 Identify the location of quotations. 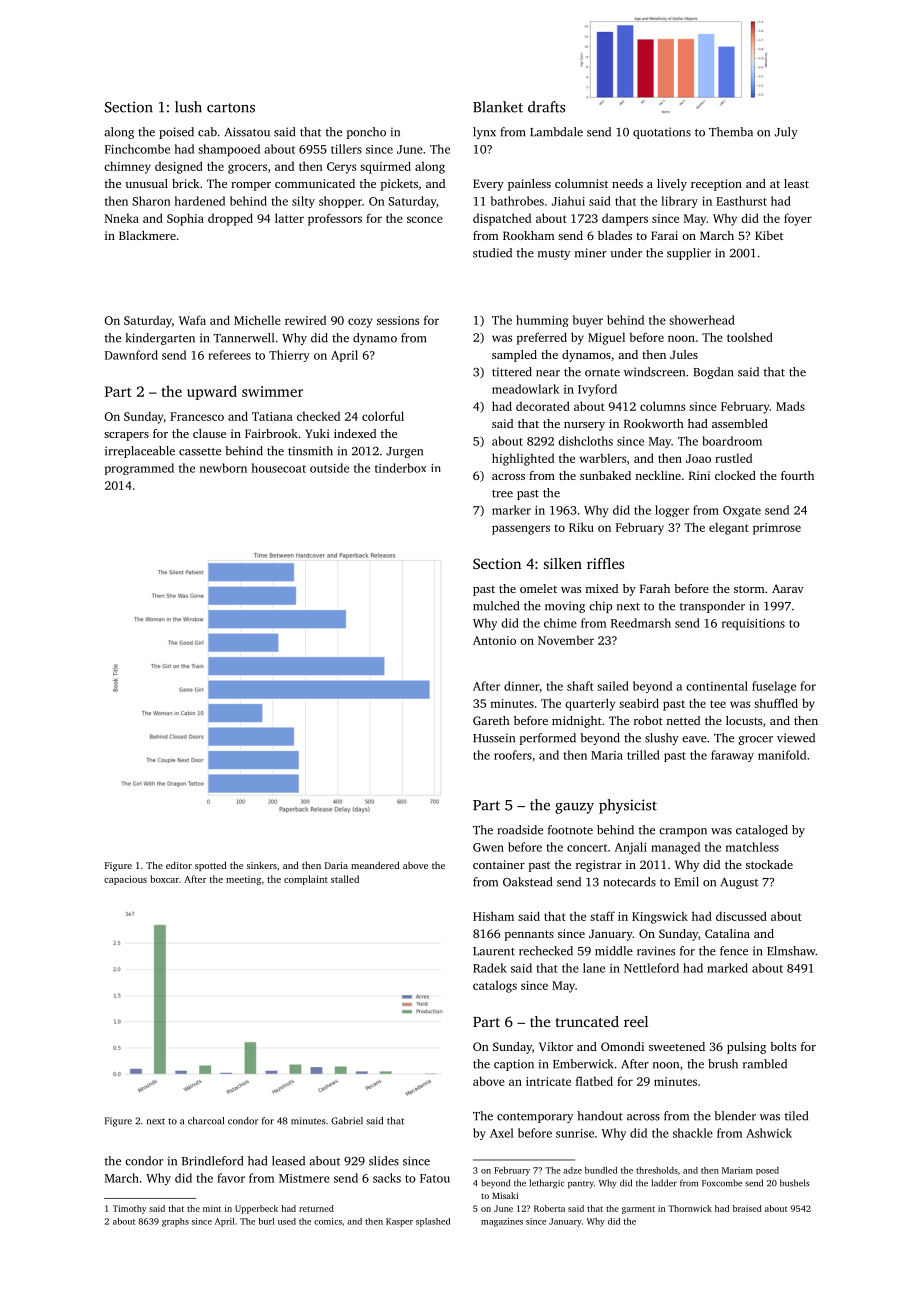
(662, 133).
